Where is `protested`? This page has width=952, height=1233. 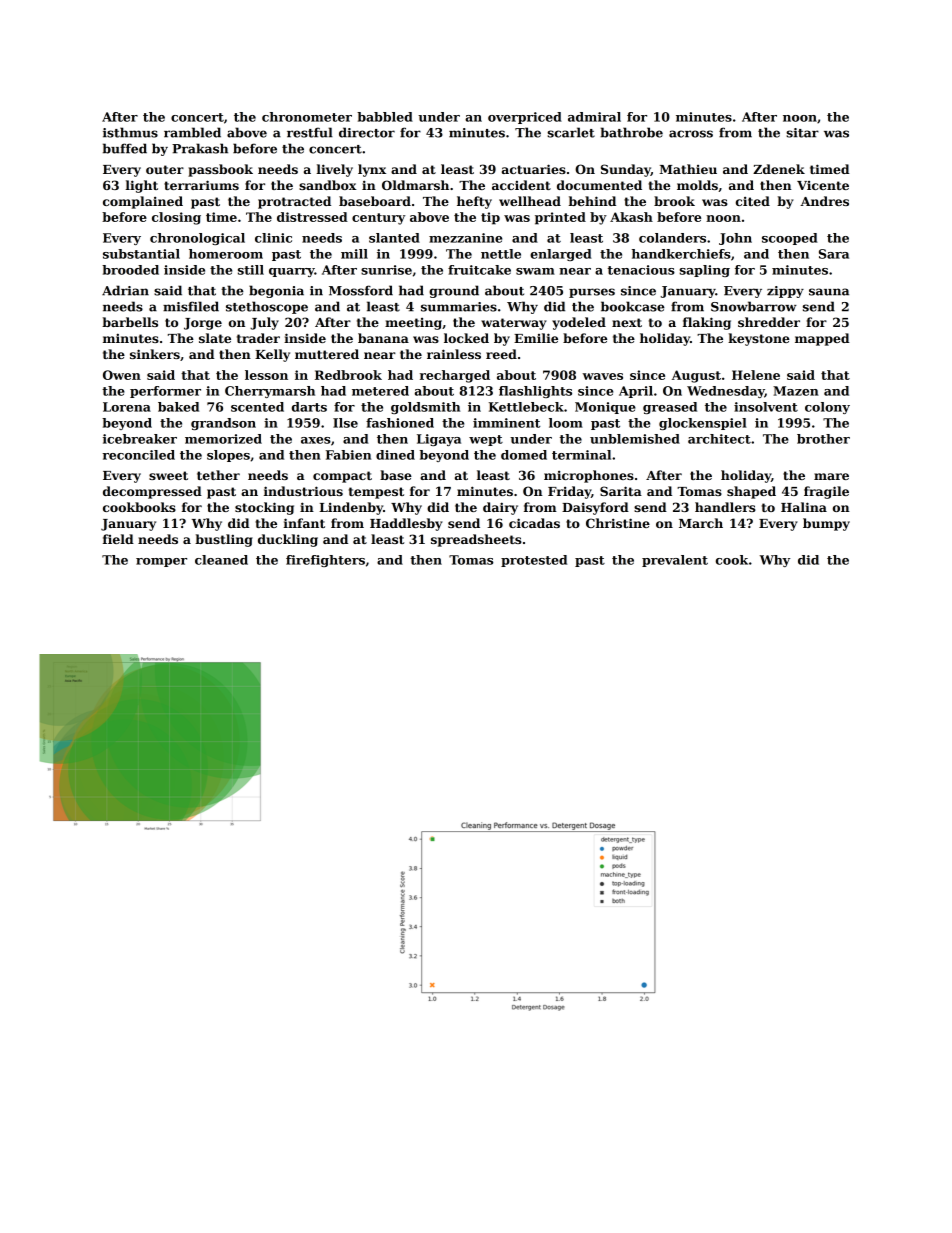
protested is located at coordinates (534, 561).
